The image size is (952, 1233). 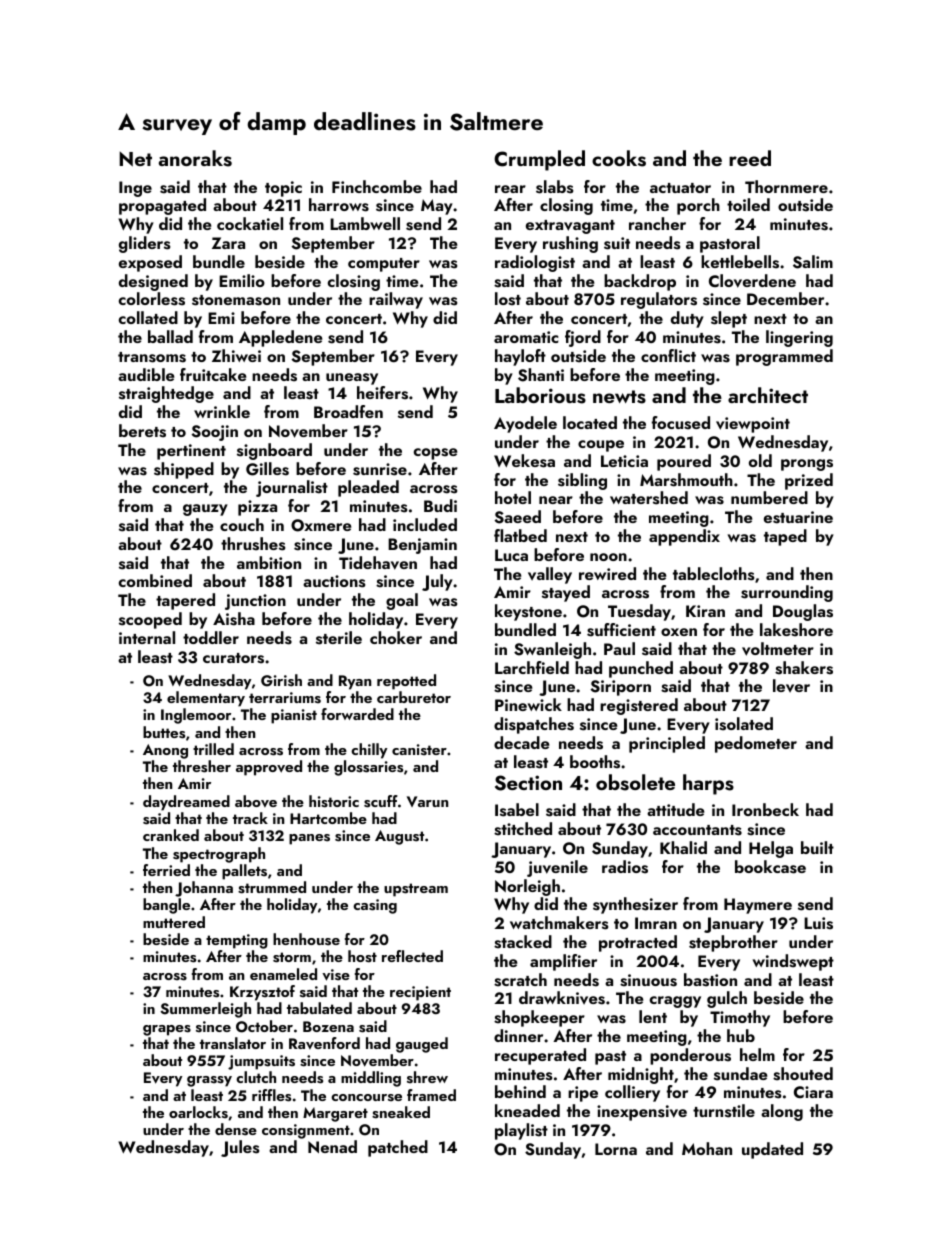 What do you see at coordinates (524, 461) in the document?
I see `Wekesa` at bounding box center [524, 461].
